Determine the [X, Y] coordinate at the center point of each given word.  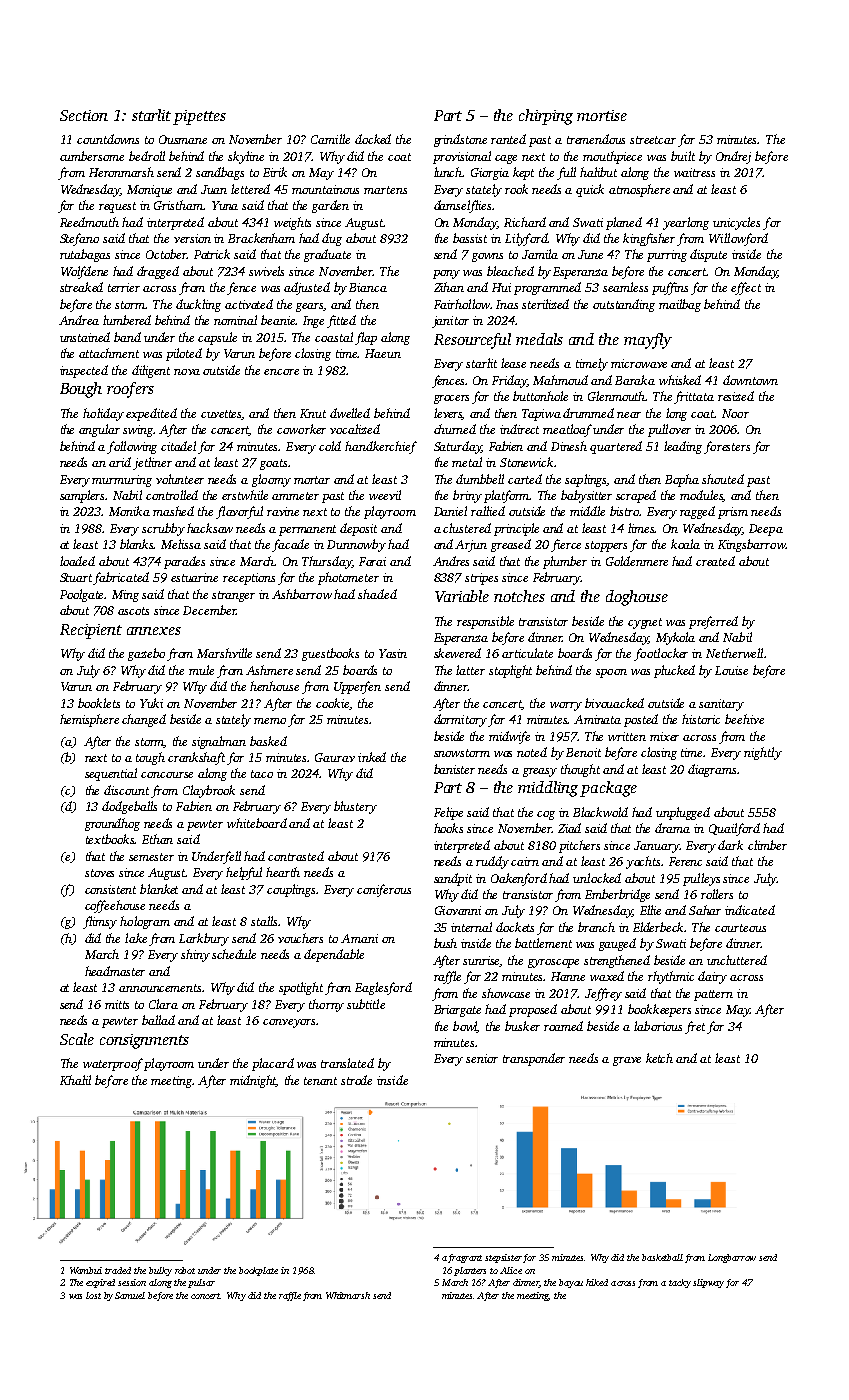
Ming [125, 596]
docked [373, 139]
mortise [602, 115]
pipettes [199, 117]
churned [455, 429]
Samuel [130, 1295]
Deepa [766, 530]
